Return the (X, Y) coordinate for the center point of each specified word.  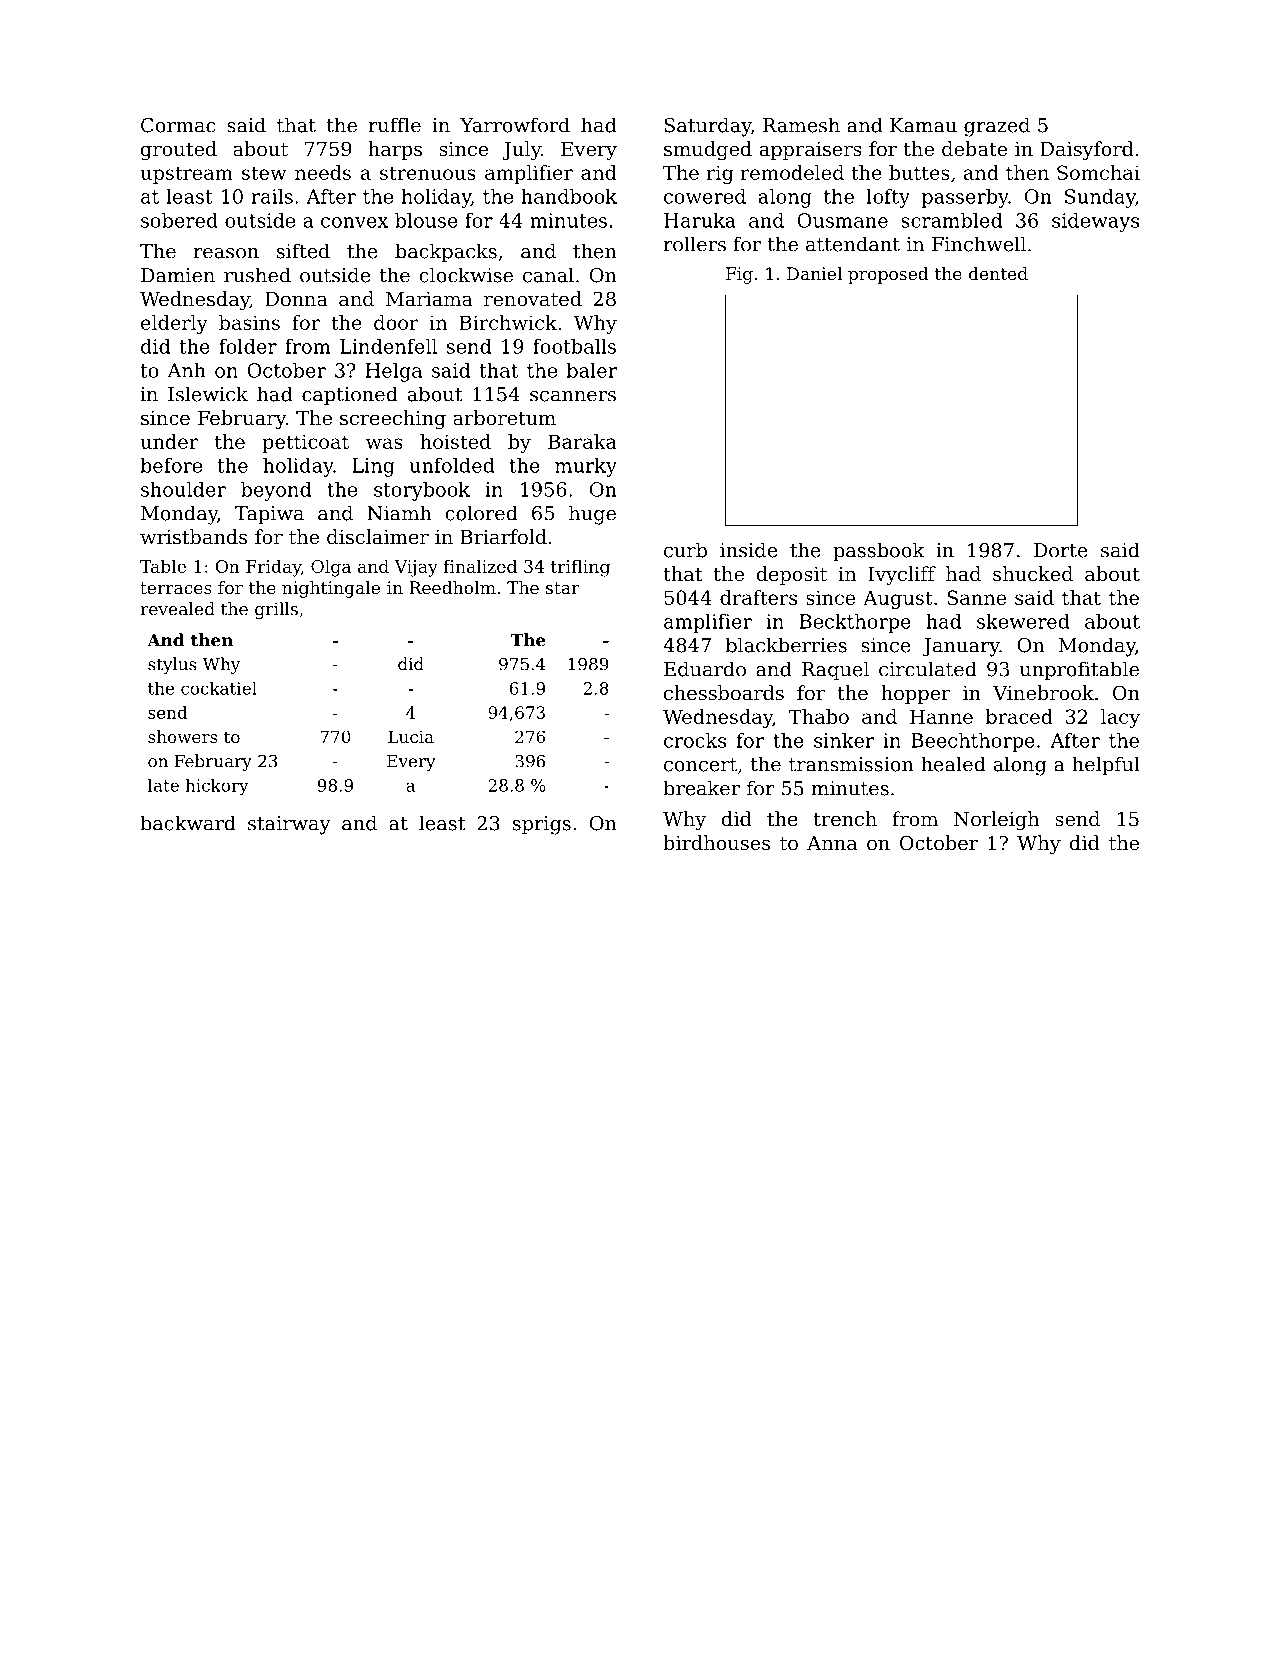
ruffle (395, 125)
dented (998, 273)
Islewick (208, 394)
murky (586, 467)
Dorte (1061, 550)
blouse (426, 220)
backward (188, 823)
